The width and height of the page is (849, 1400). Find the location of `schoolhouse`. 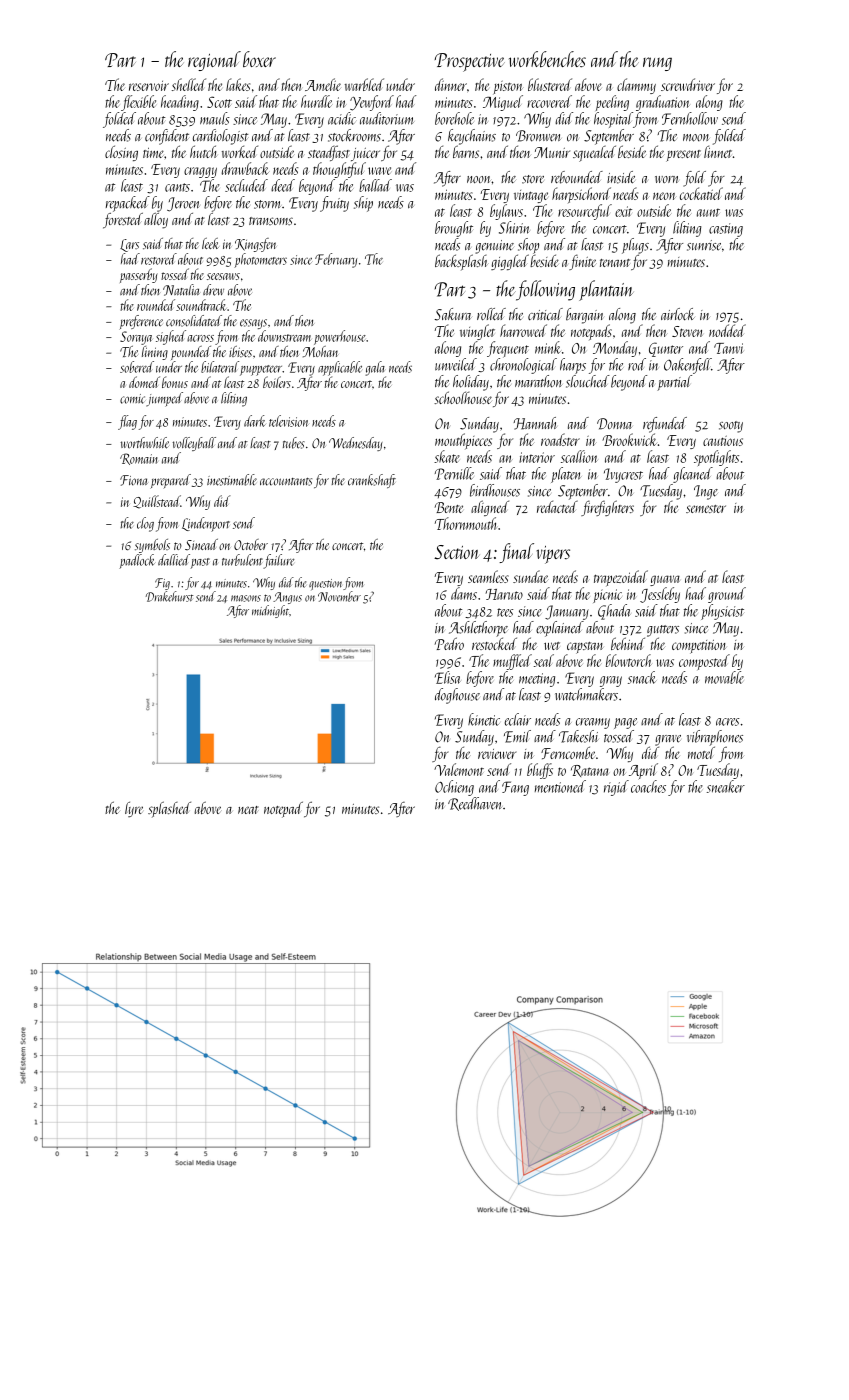

schoolhouse is located at coordinates (463, 397).
